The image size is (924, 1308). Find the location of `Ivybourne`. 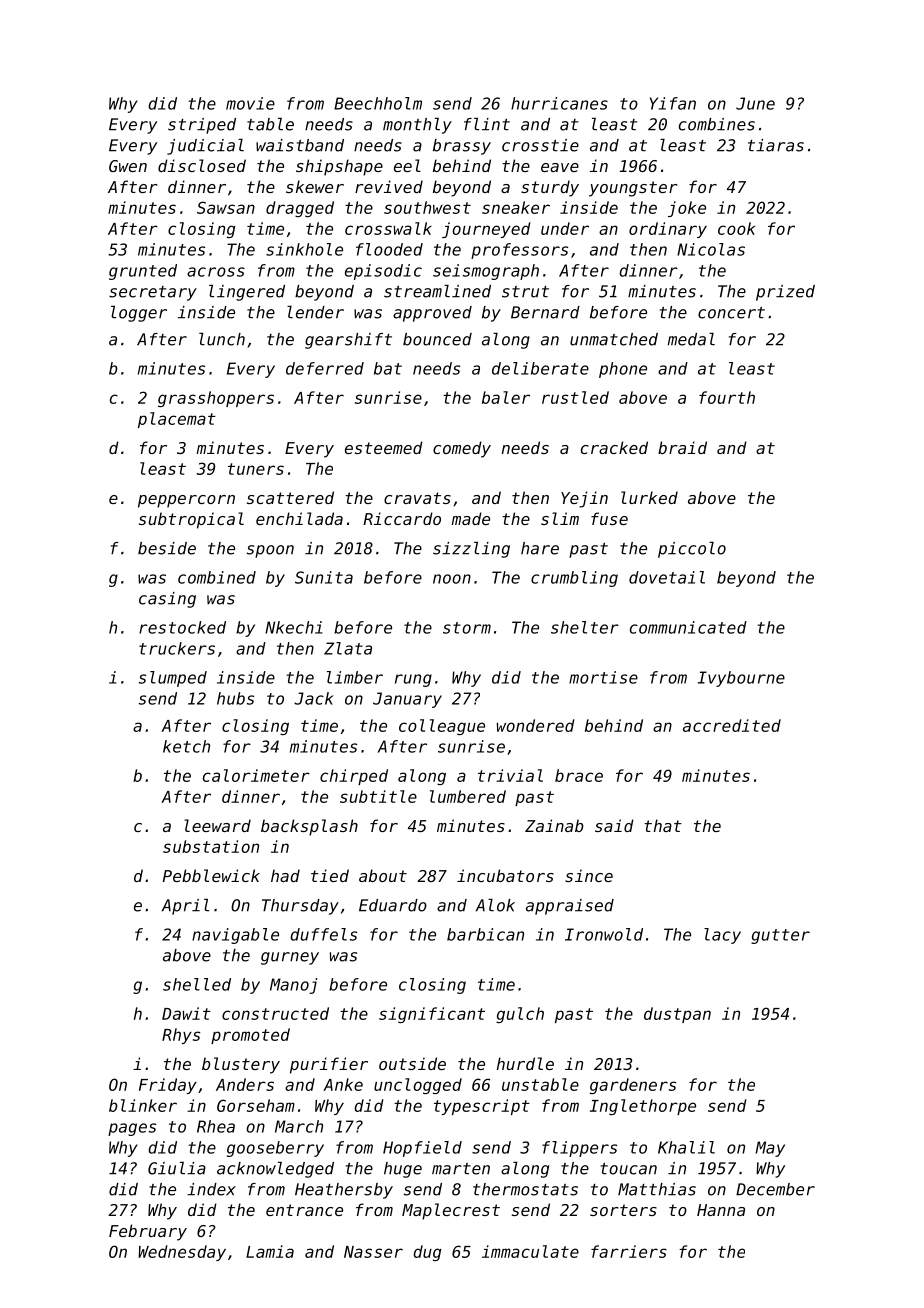

Ivybourne is located at coordinates (741, 679).
